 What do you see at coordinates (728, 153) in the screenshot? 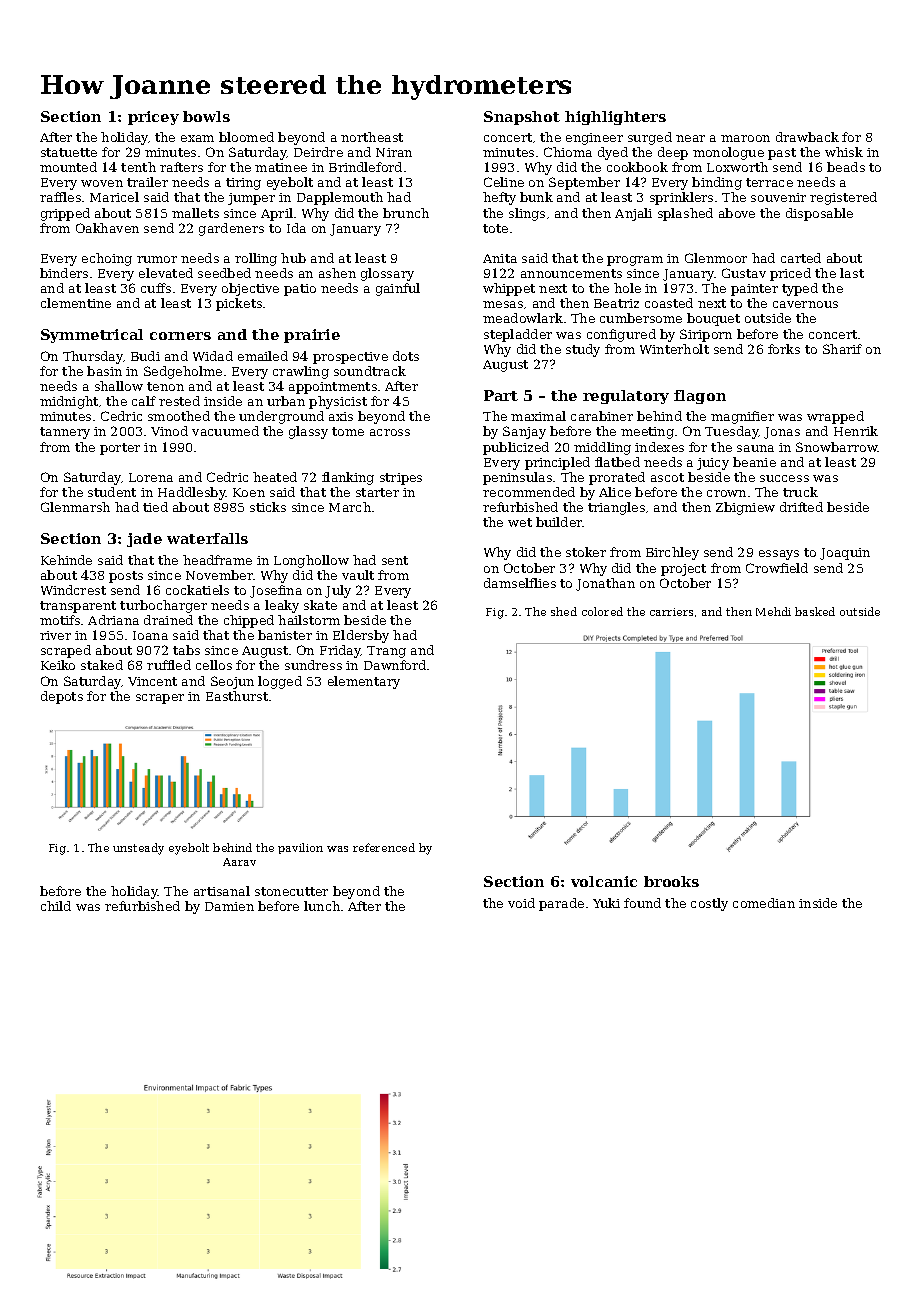
I see `monologue` at bounding box center [728, 153].
